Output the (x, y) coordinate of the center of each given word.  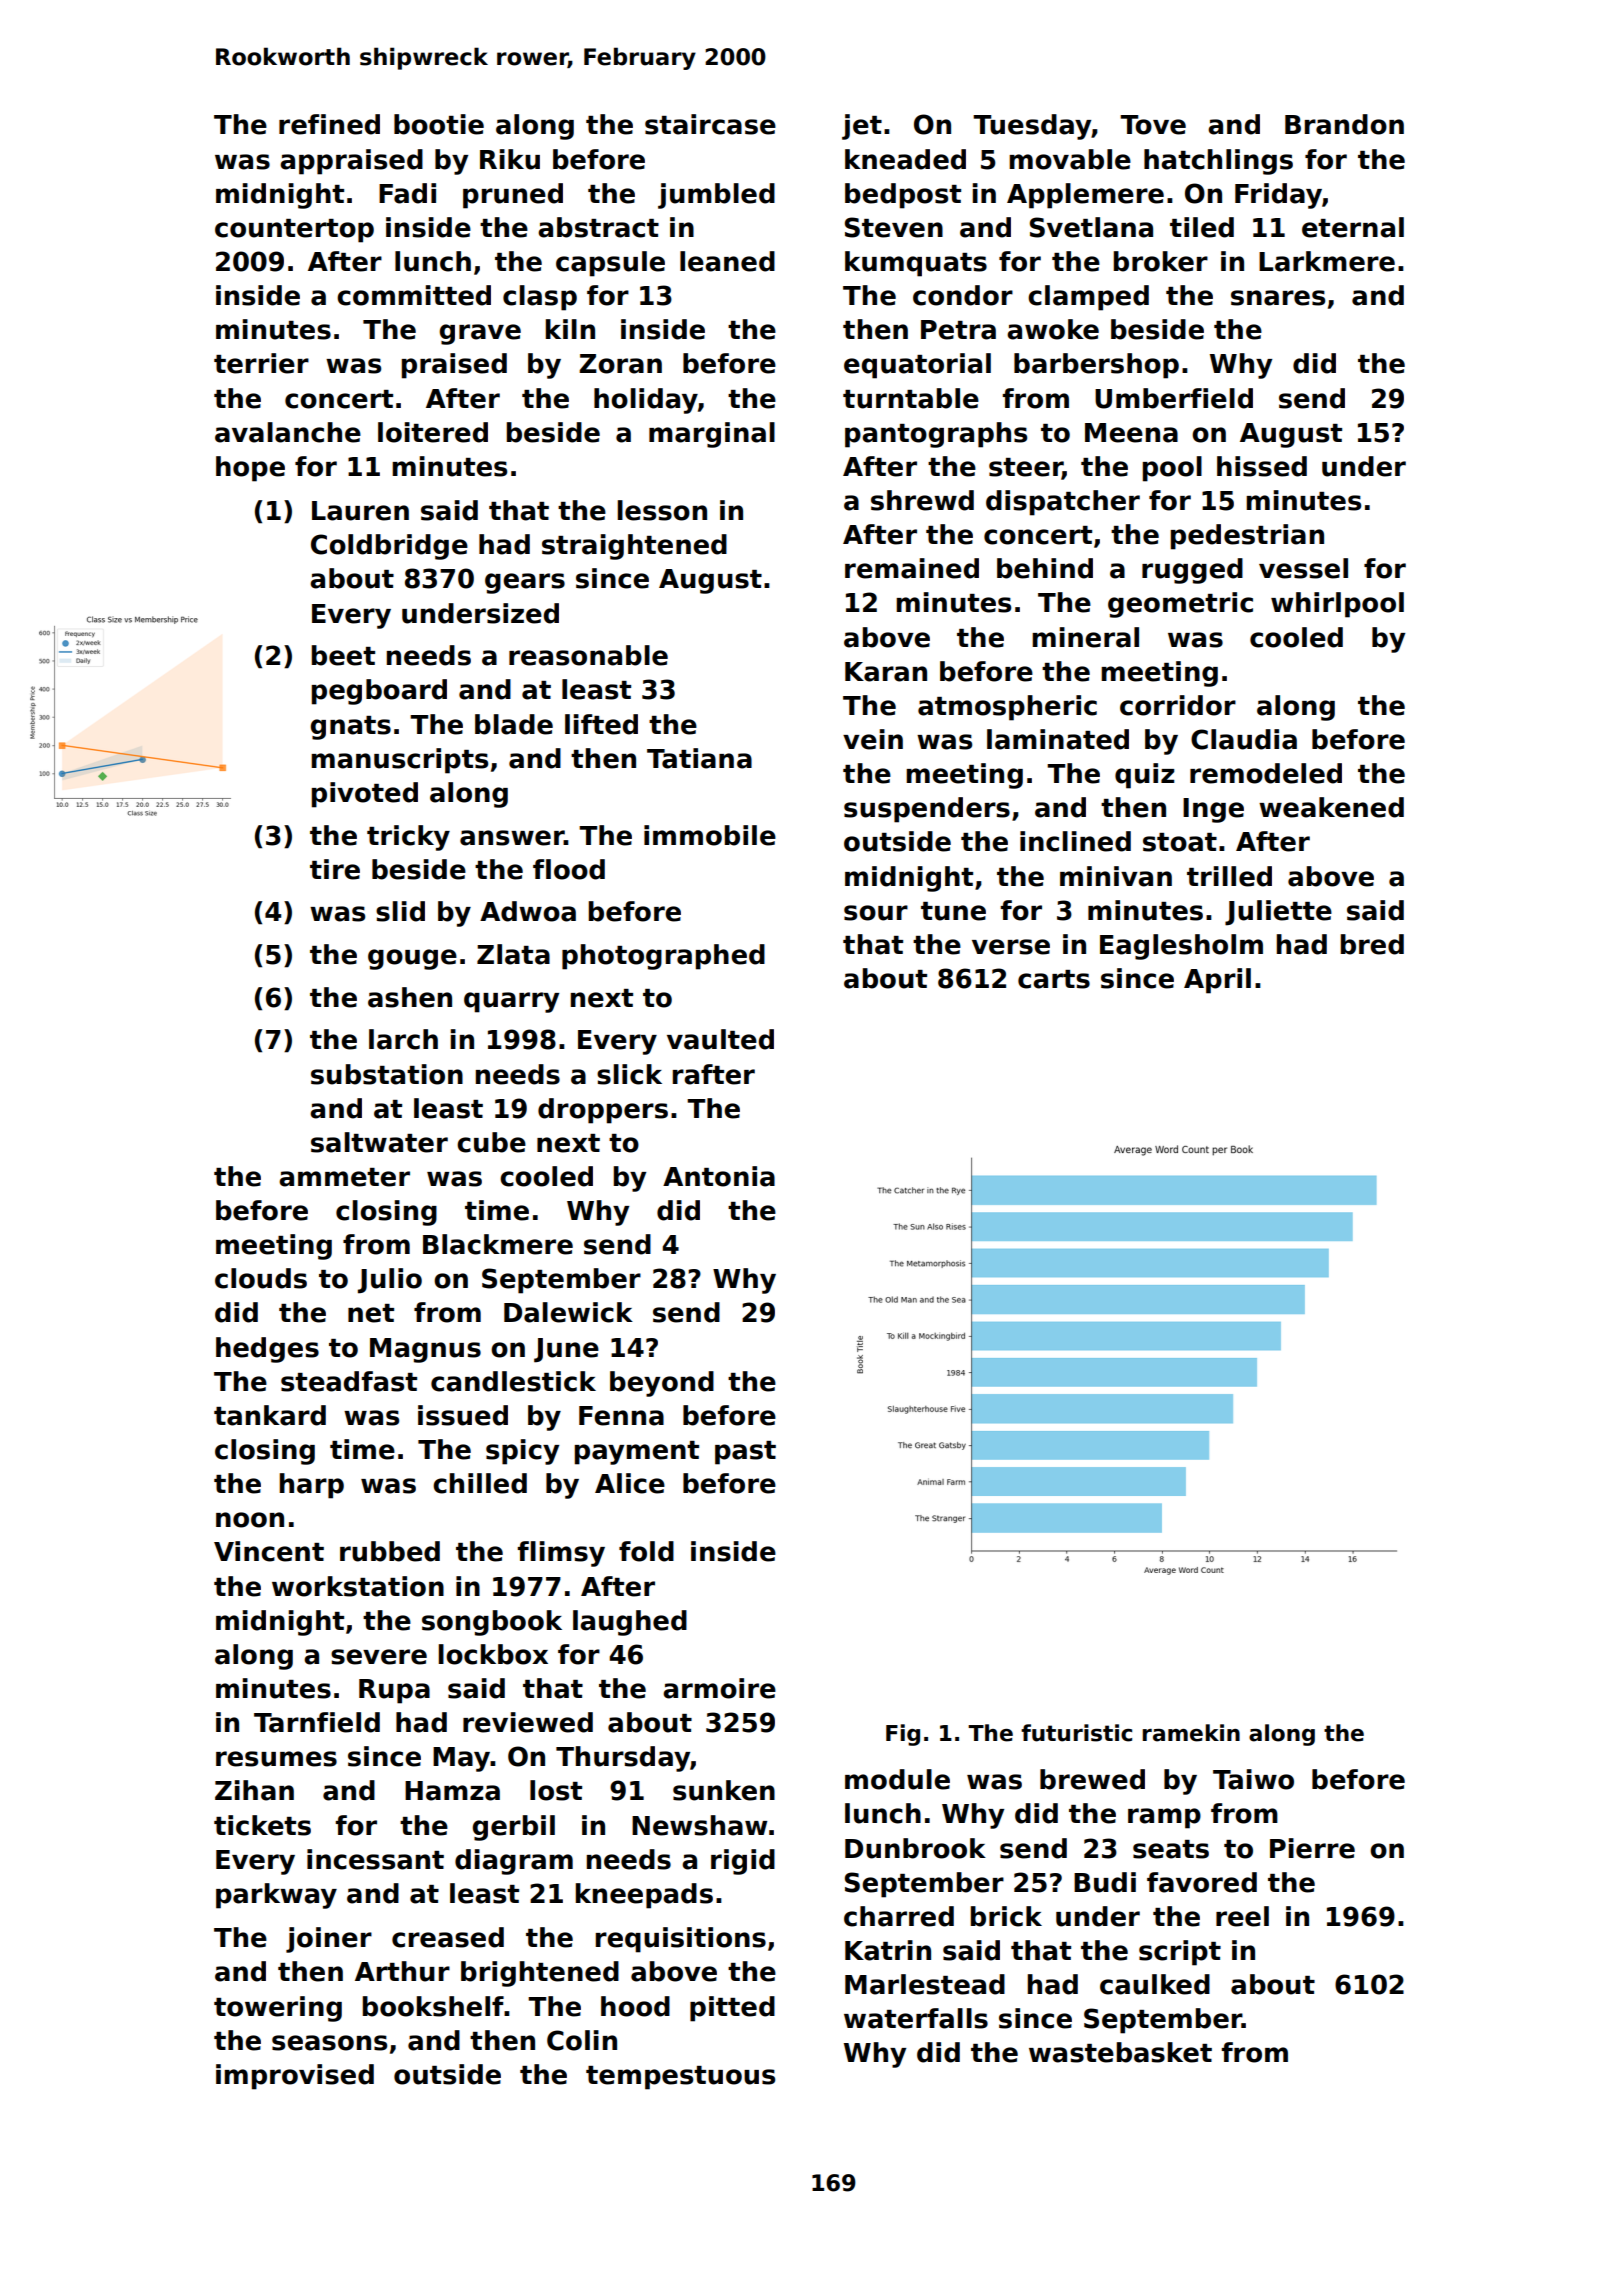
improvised (295, 2077)
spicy (522, 1452)
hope (250, 469)
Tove (1153, 125)
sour (876, 913)
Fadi (407, 193)
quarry (511, 1002)
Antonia (719, 1176)
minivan (1116, 876)
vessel (1303, 568)
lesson (662, 510)
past (745, 1453)
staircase (710, 124)
